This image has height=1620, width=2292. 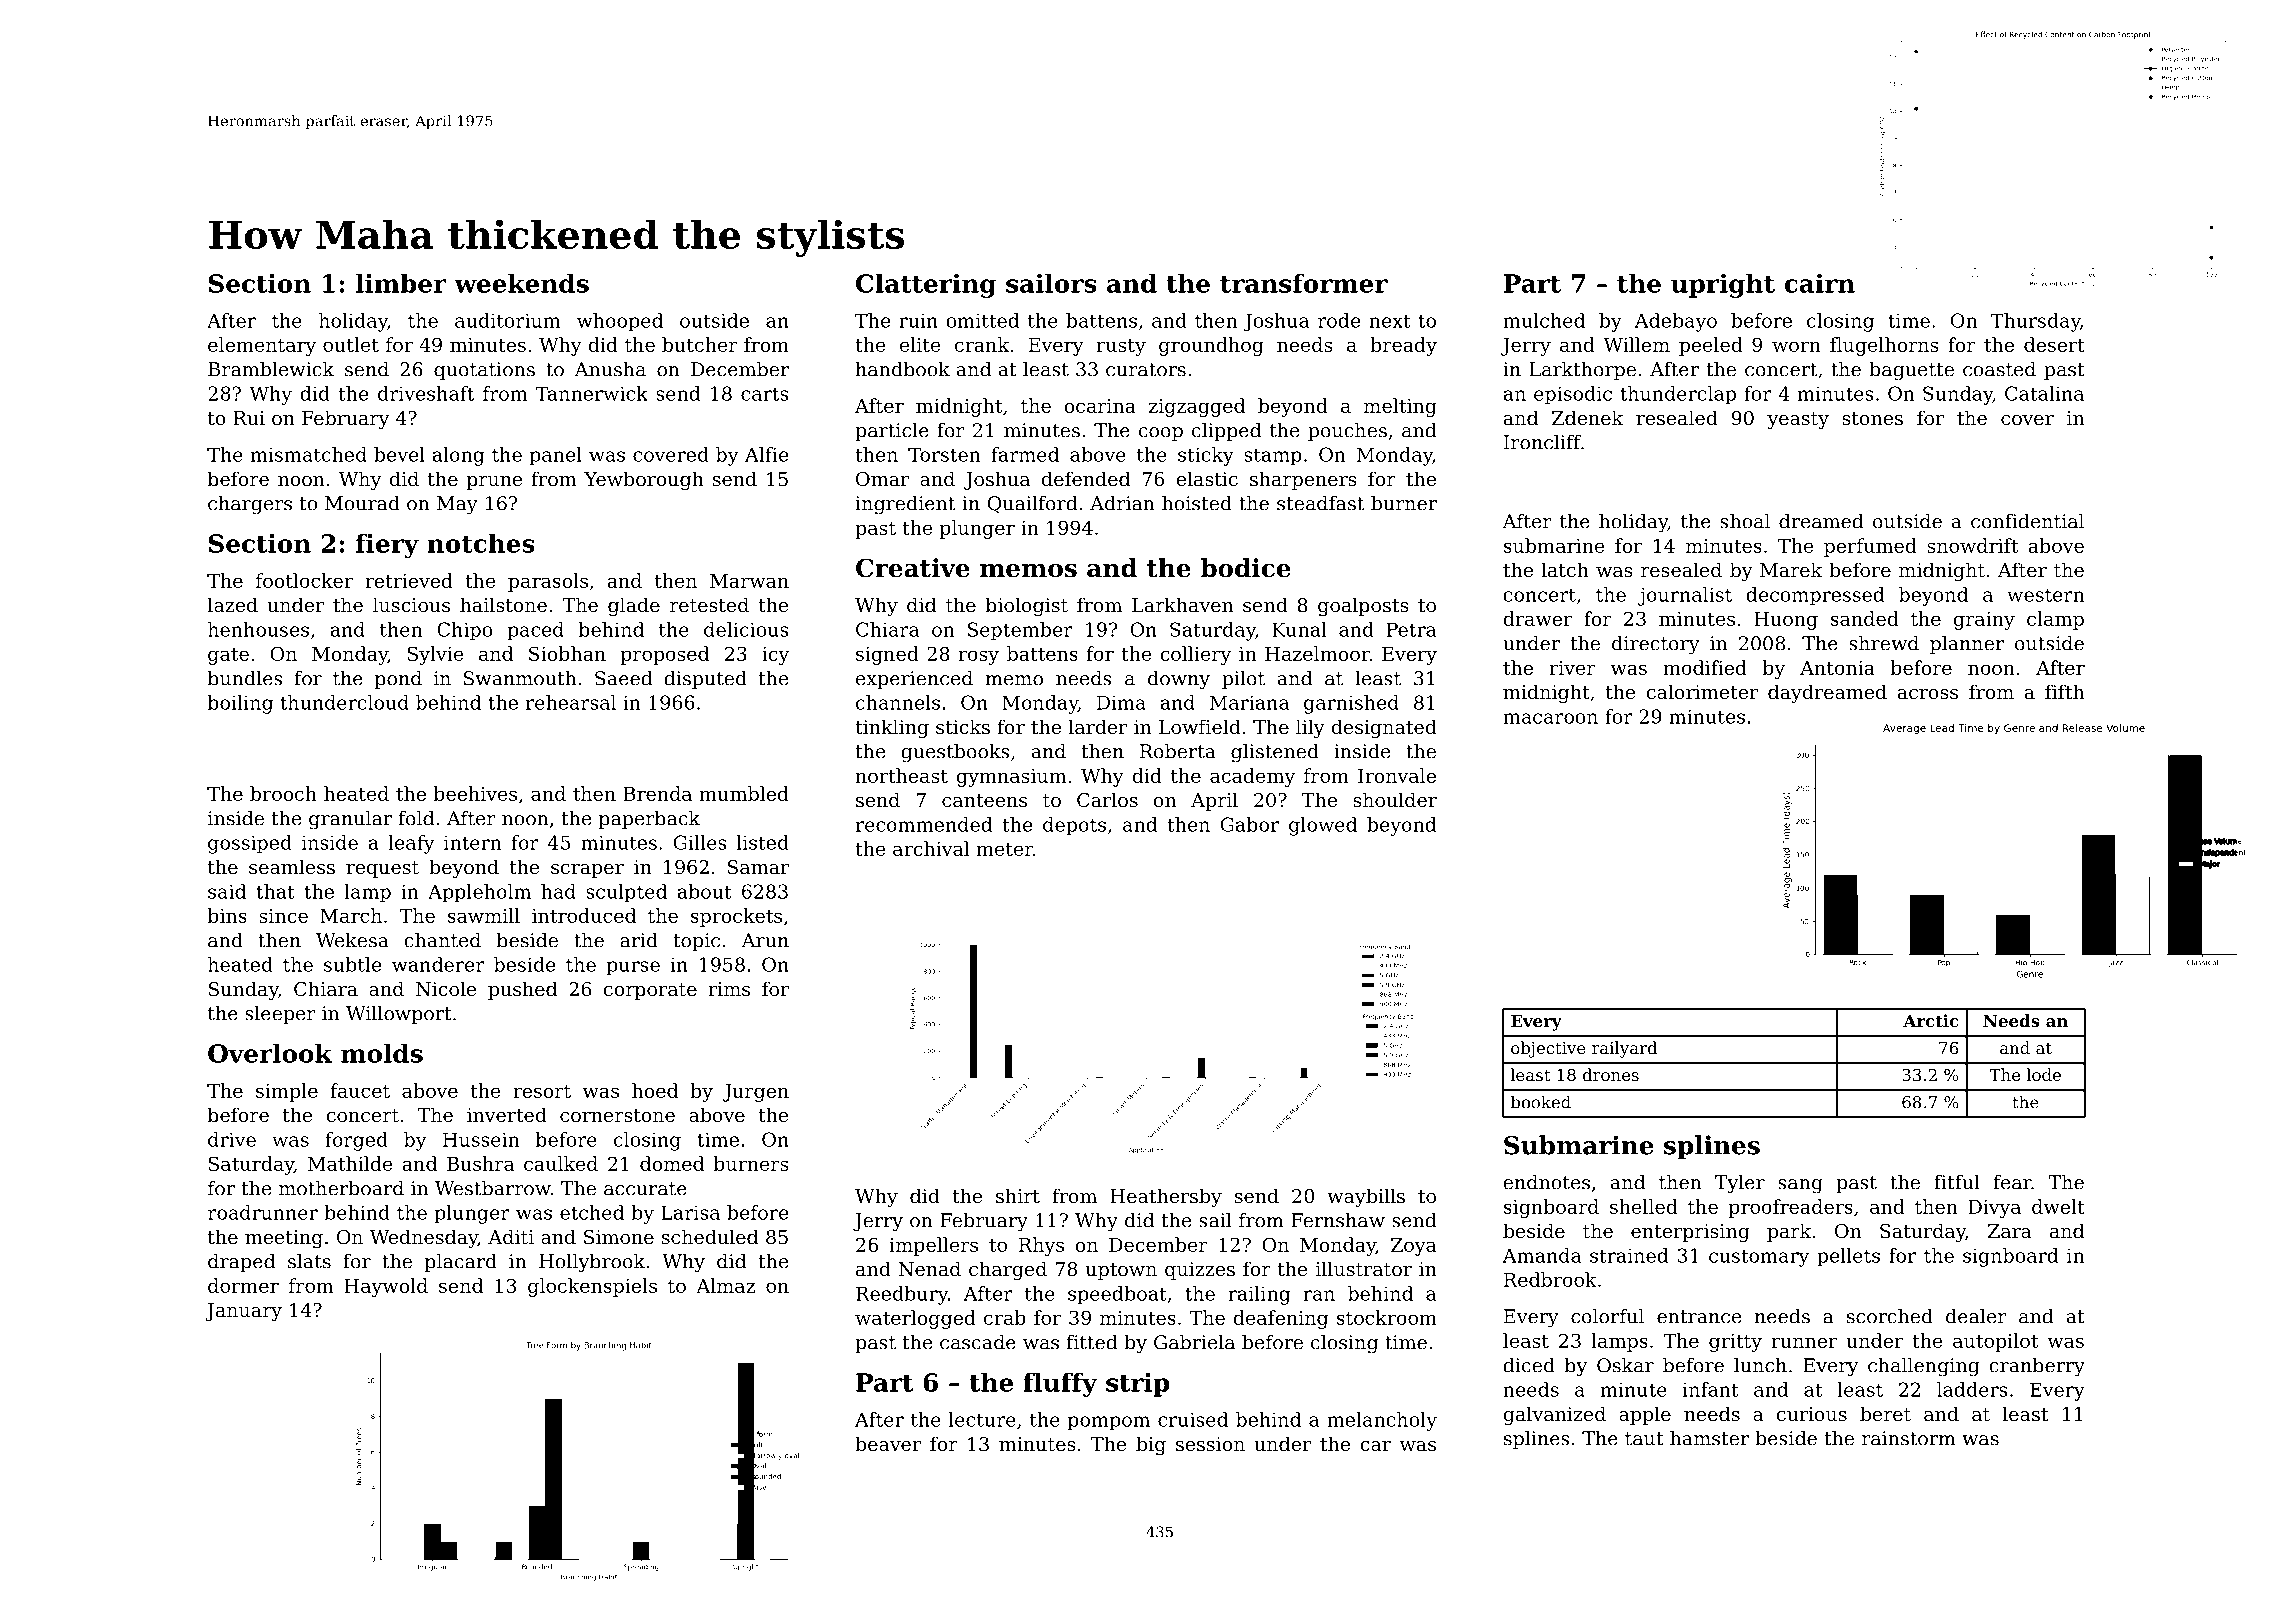 What do you see at coordinates (888, 1443) in the image?
I see `beaver` at bounding box center [888, 1443].
